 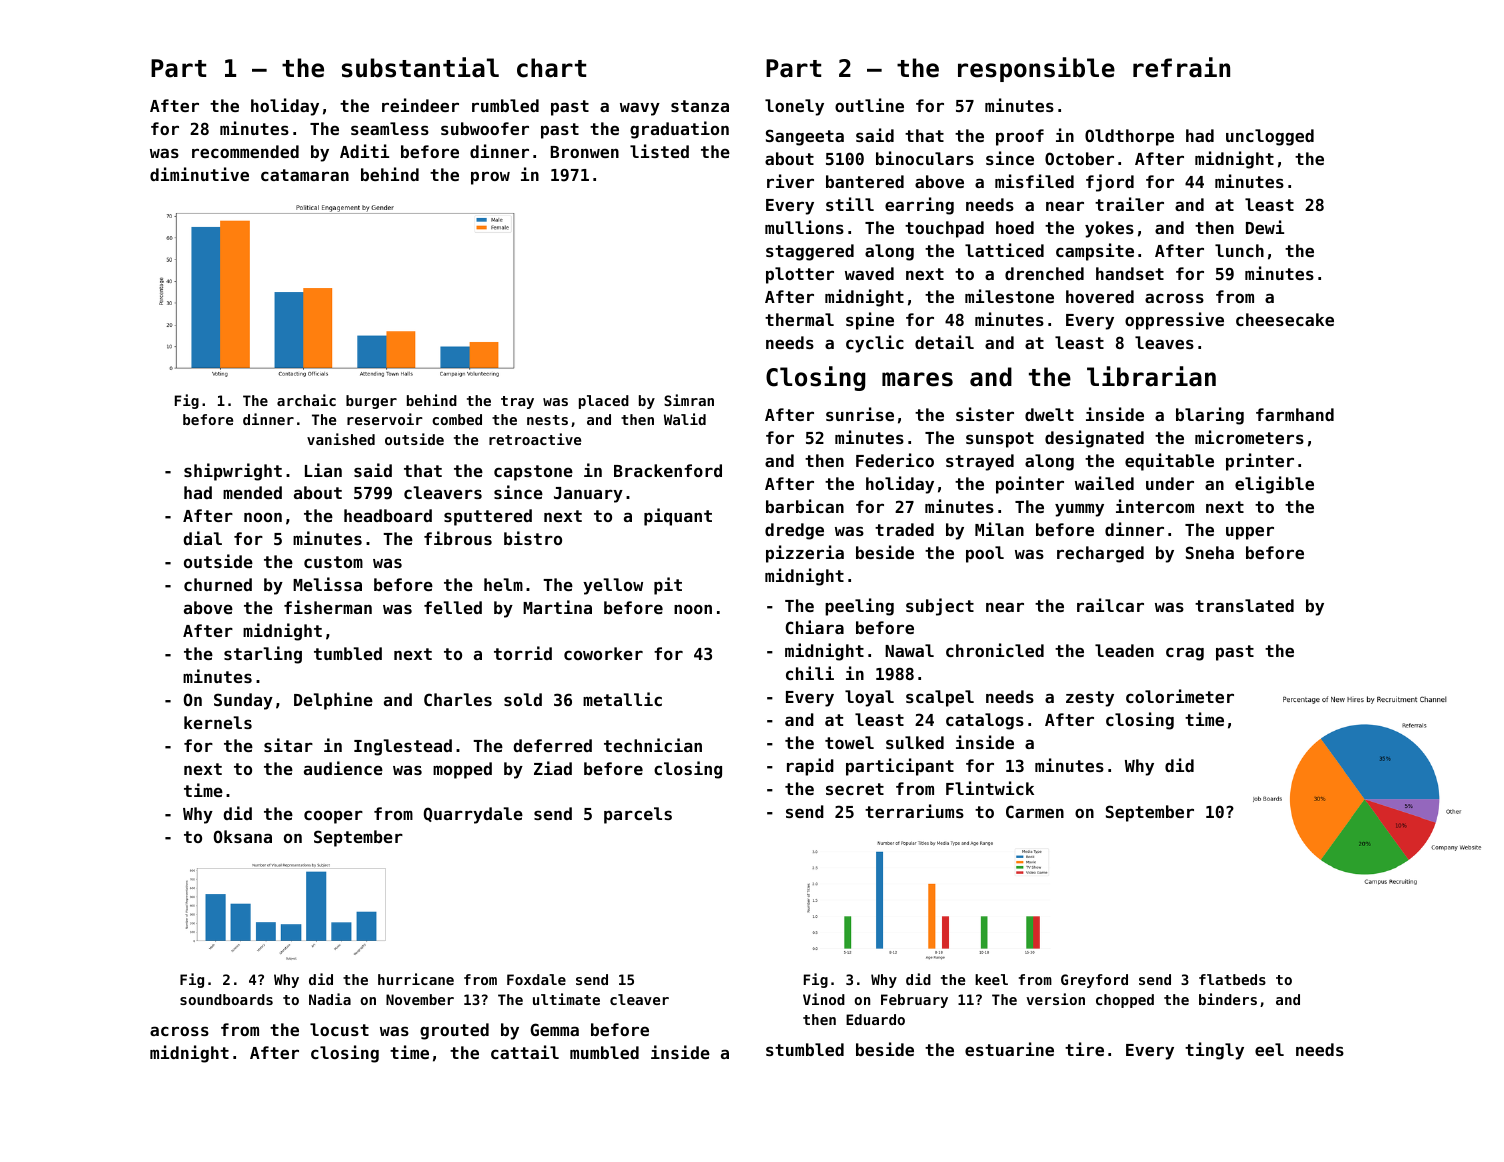 What do you see at coordinates (505, 105) in the image?
I see `rumbled` at bounding box center [505, 105].
